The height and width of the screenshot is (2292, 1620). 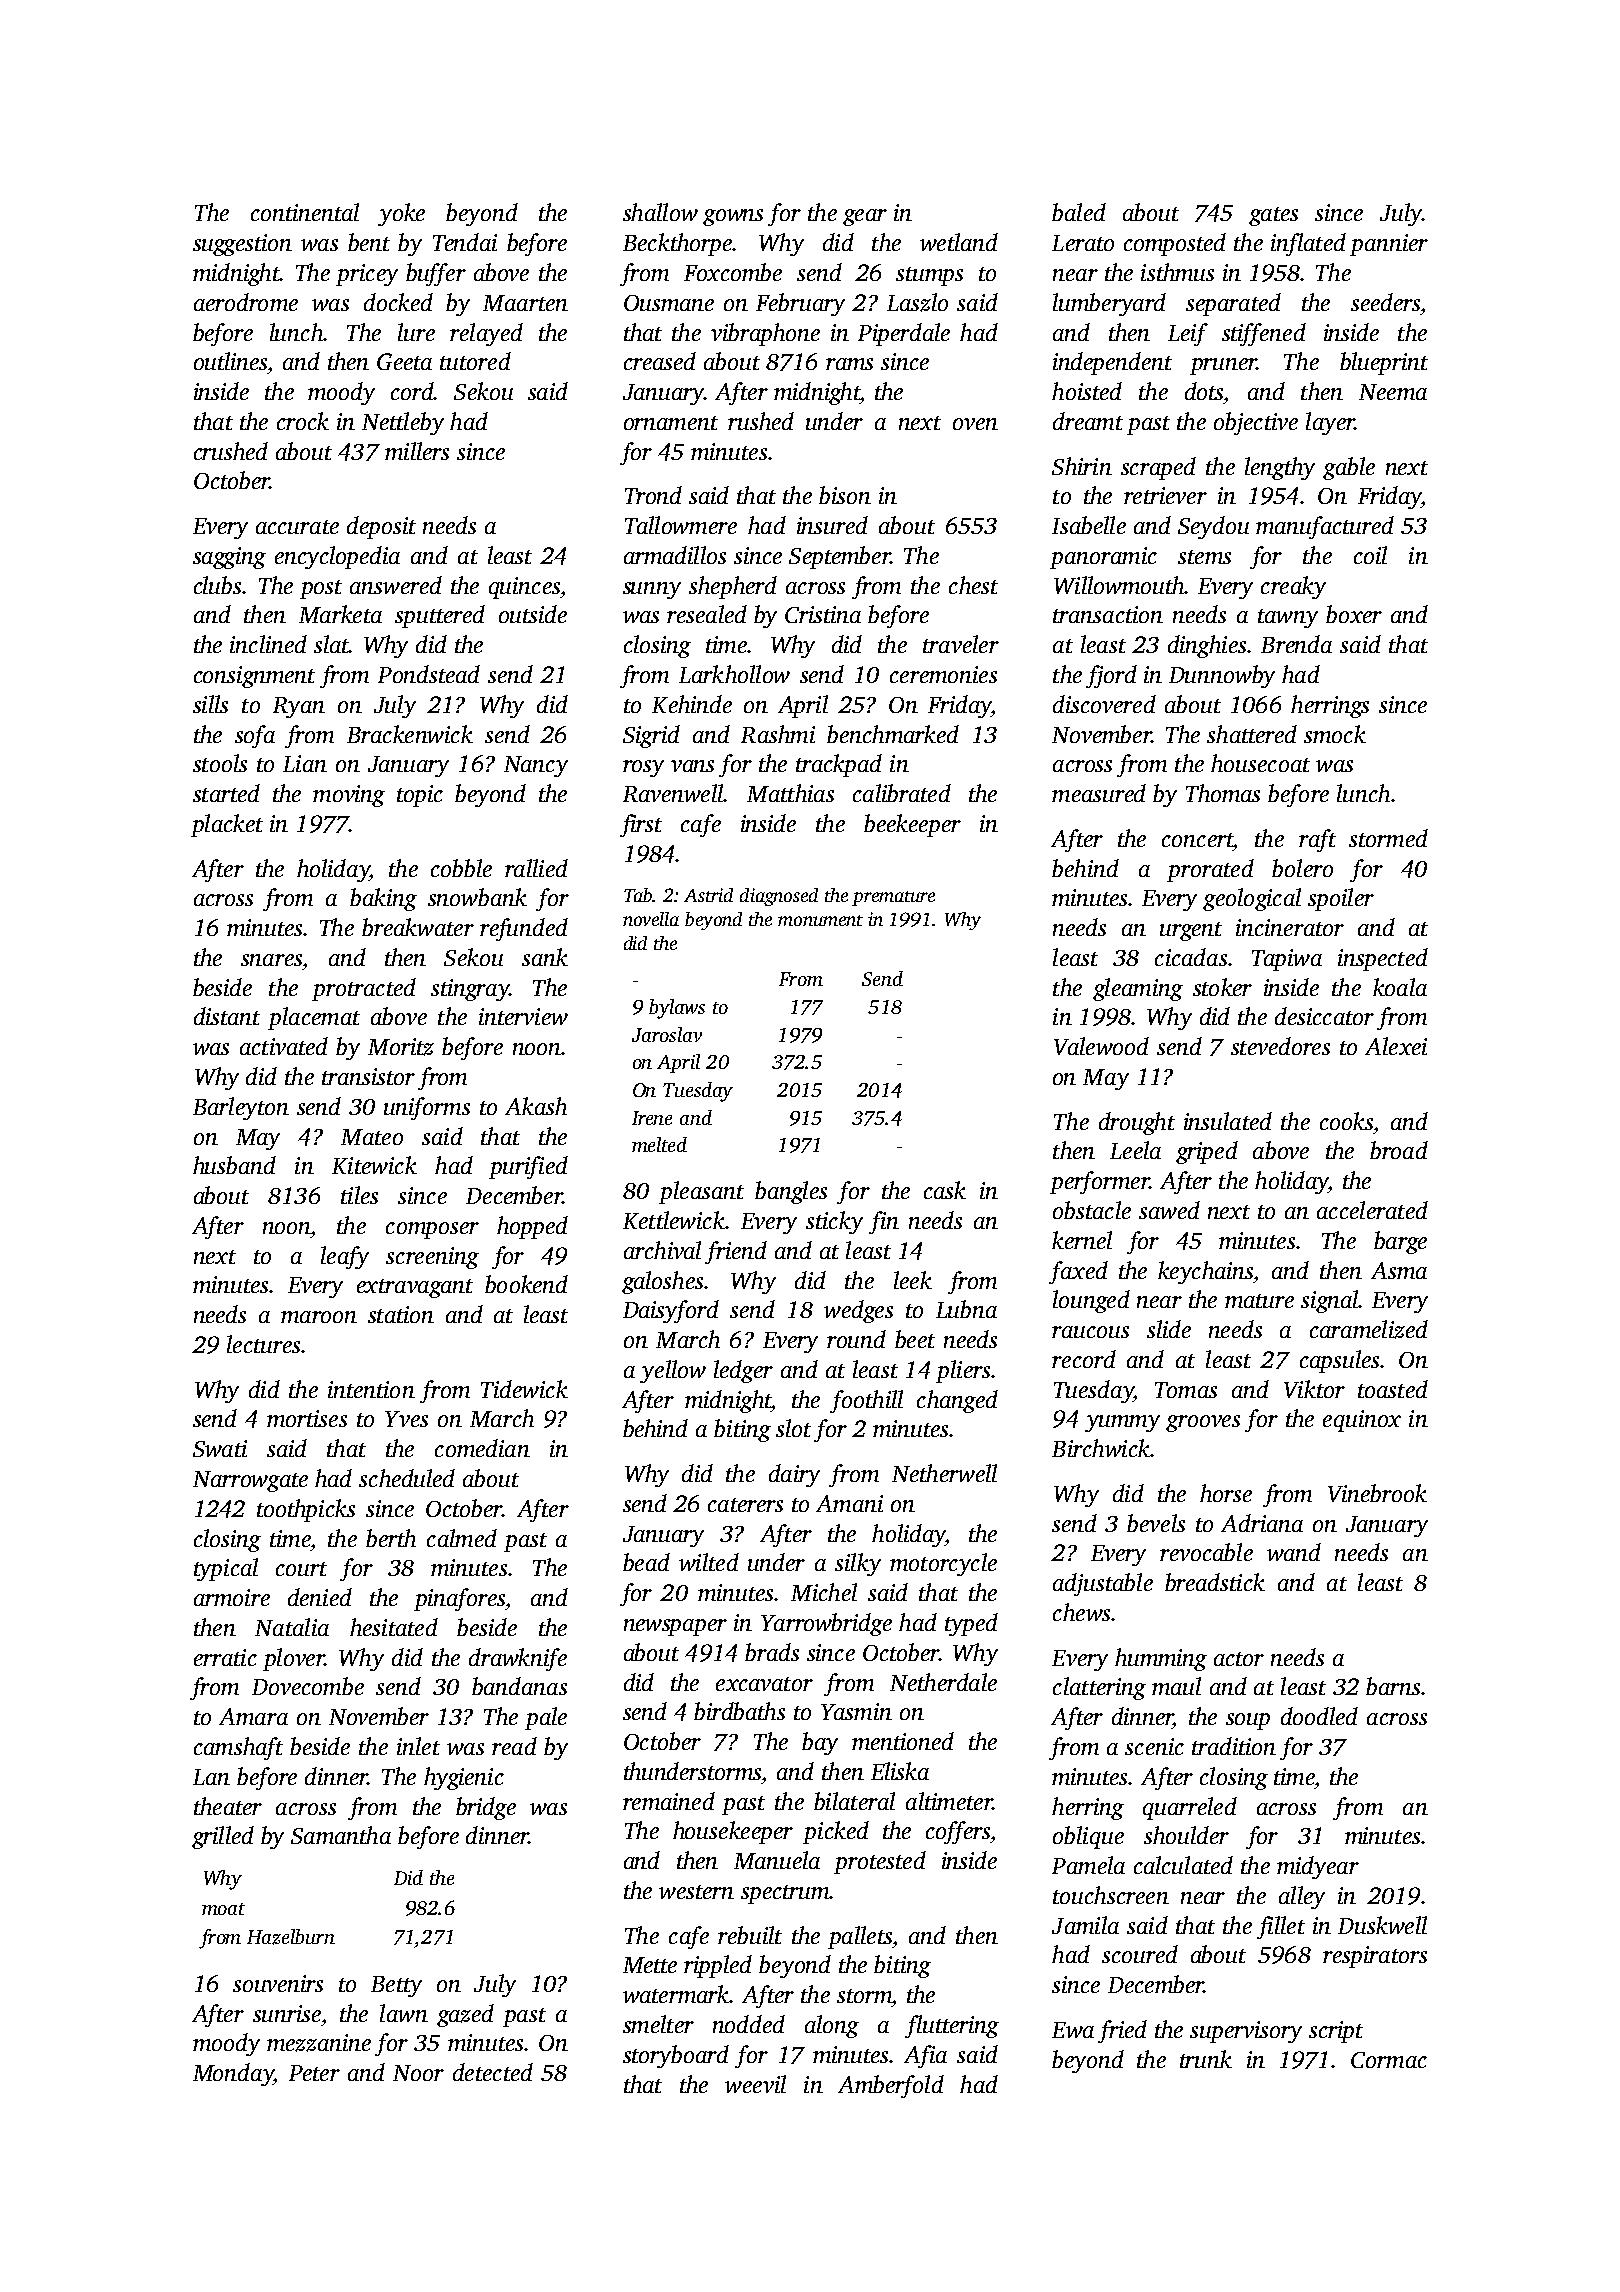 What do you see at coordinates (418, 2073) in the screenshot?
I see `Noor` at bounding box center [418, 2073].
